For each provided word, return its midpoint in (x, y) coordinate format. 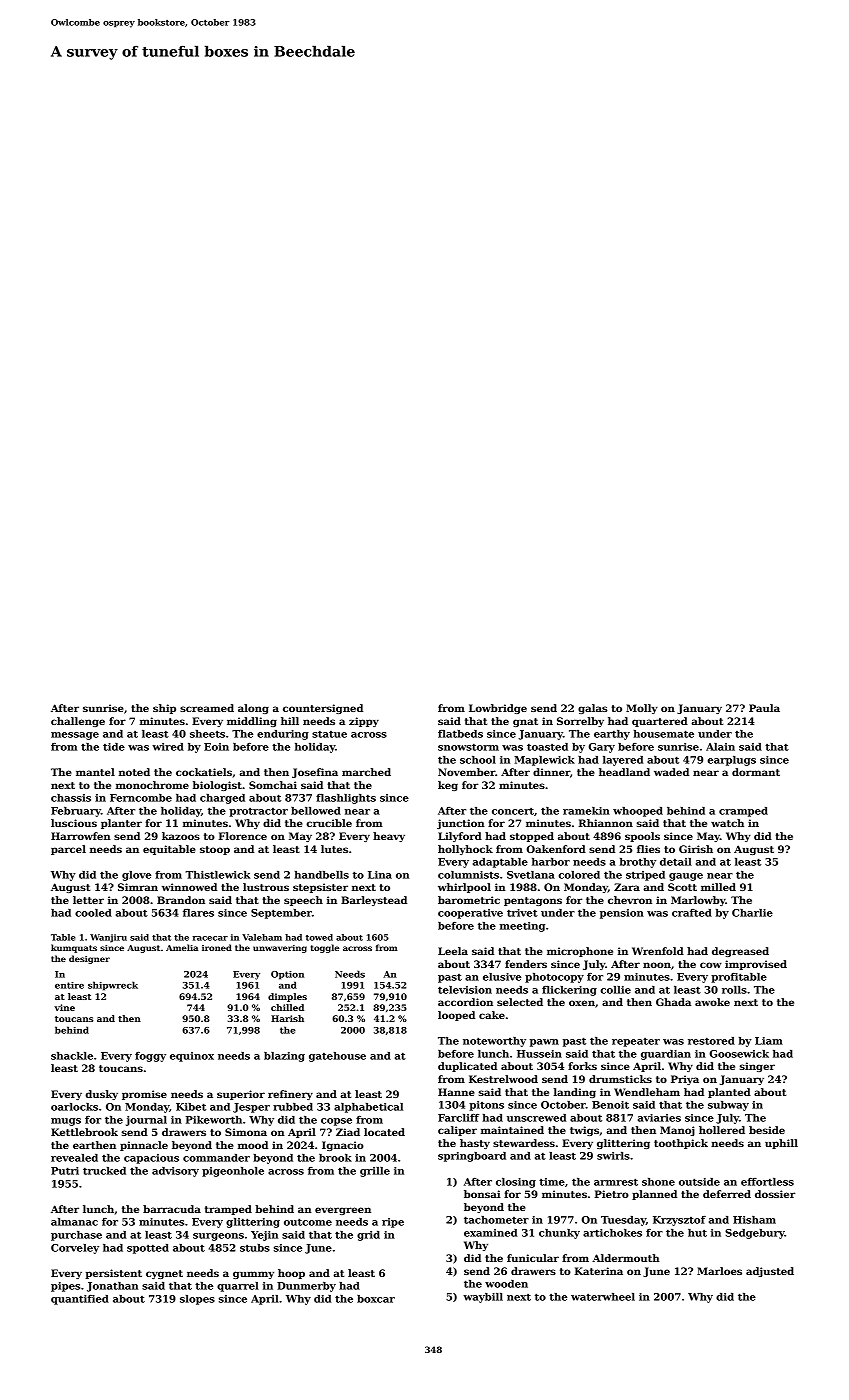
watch (727, 823)
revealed (74, 1158)
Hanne (456, 1092)
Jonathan (112, 1287)
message (75, 736)
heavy (389, 837)
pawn (544, 1043)
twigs (584, 1131)
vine (64, 1007)
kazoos (181, 836)
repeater (636, 1042)
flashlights (346, 799)
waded (671, 772)
